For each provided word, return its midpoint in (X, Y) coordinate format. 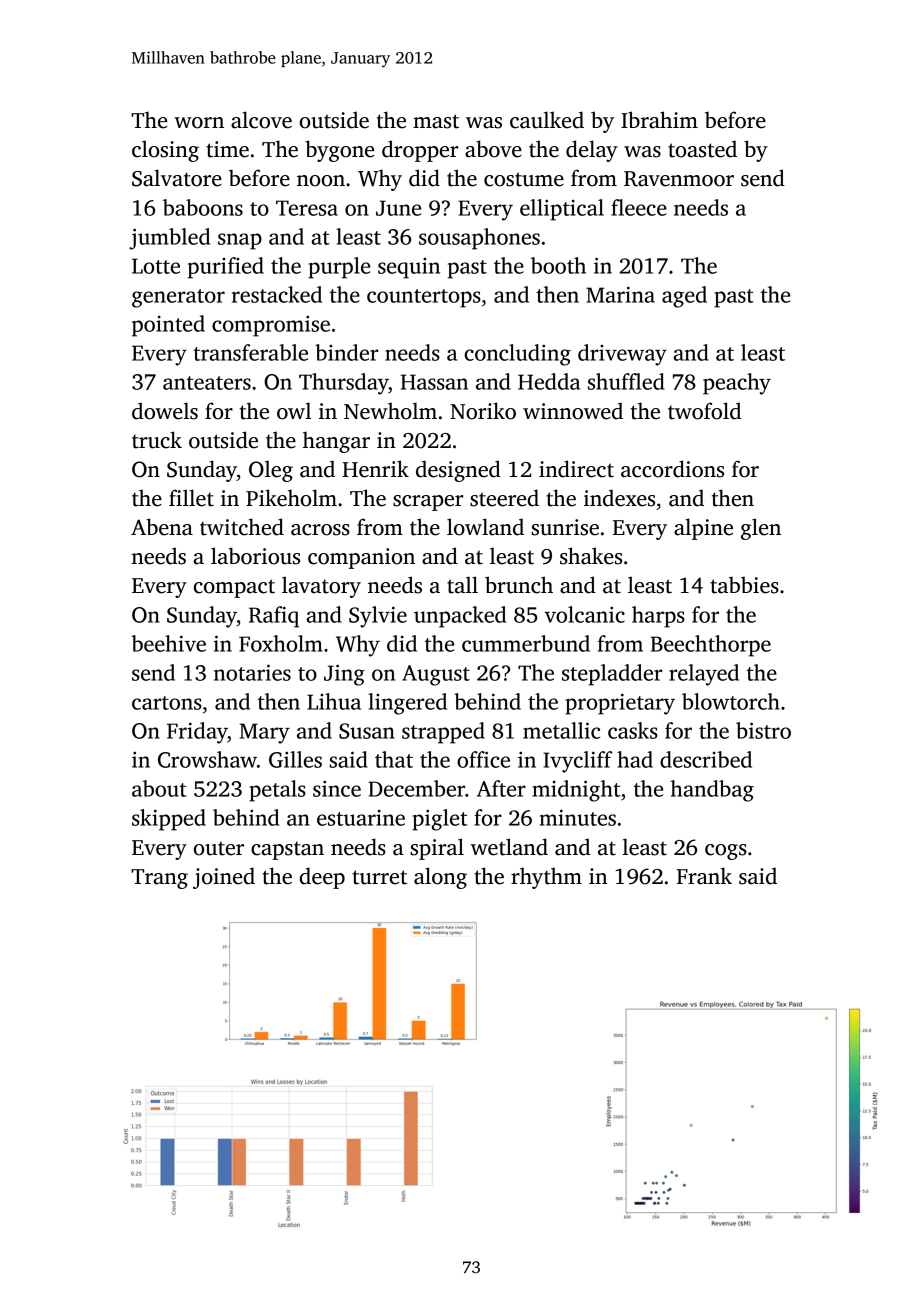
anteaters (207, 383)
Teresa (307, 208)
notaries (252, 672)
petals (277, 791)
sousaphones (479, 239)
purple (339, 268)
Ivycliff (577, 762)
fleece (639, 207)
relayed (704, 675)
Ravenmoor (679, 179)
